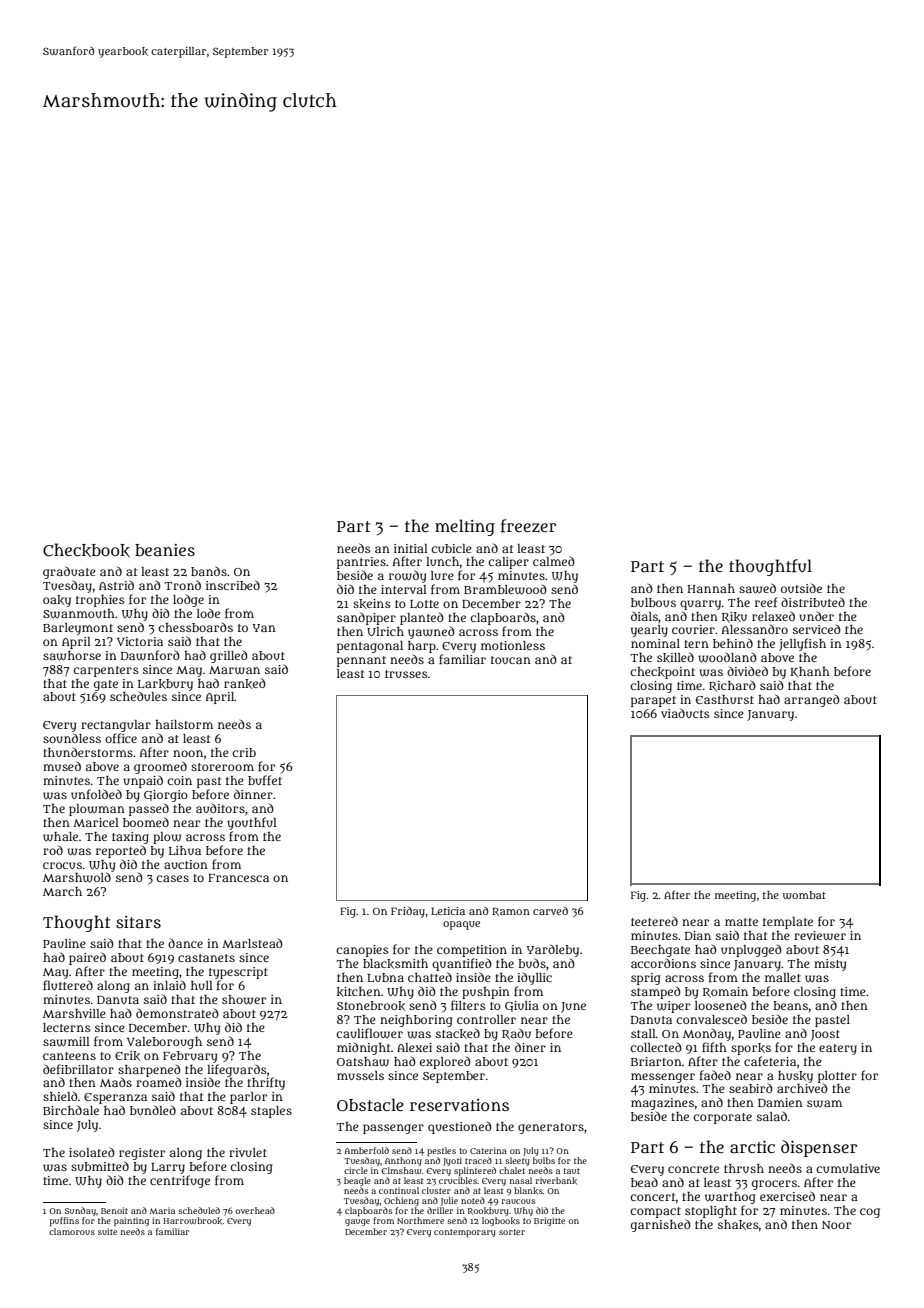 The width and height of the screenshot is (924, 1308). I want to click on Amberfold, so click(367, 1150).
